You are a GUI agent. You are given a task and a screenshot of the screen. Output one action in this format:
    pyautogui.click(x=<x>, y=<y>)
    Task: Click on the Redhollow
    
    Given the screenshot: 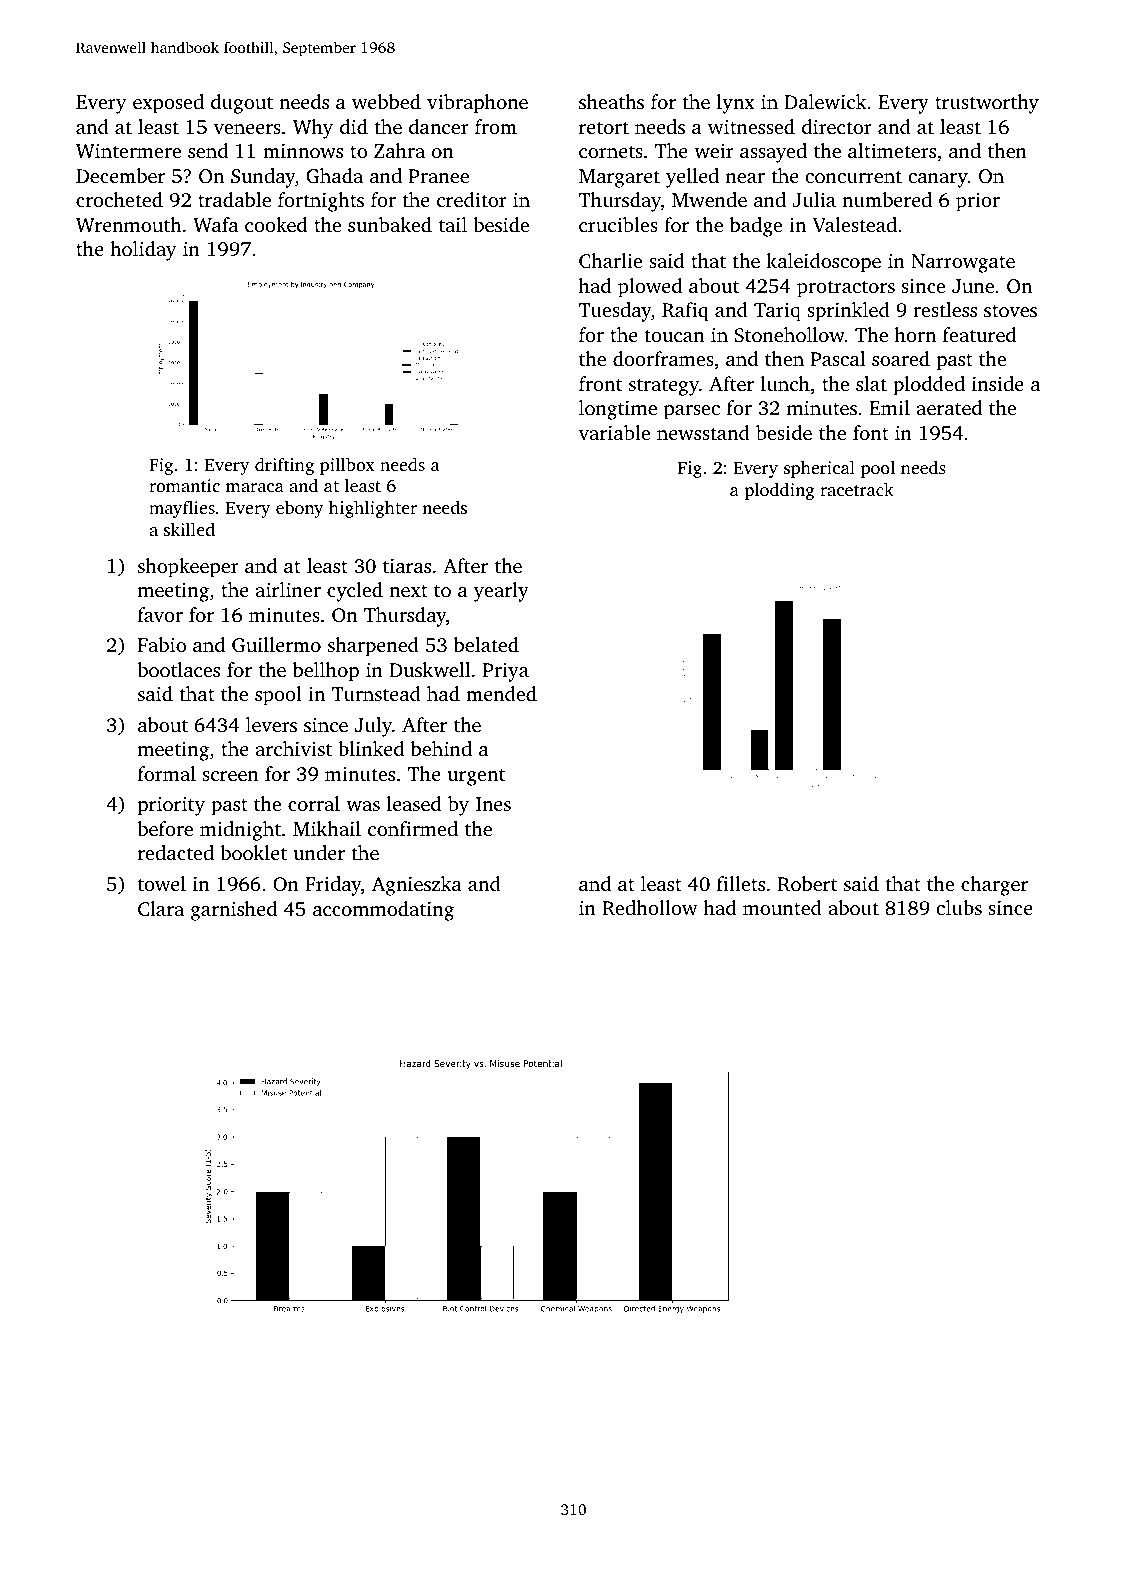 What is the action you would take?
    pyautogui.click(x=650, y=908)
